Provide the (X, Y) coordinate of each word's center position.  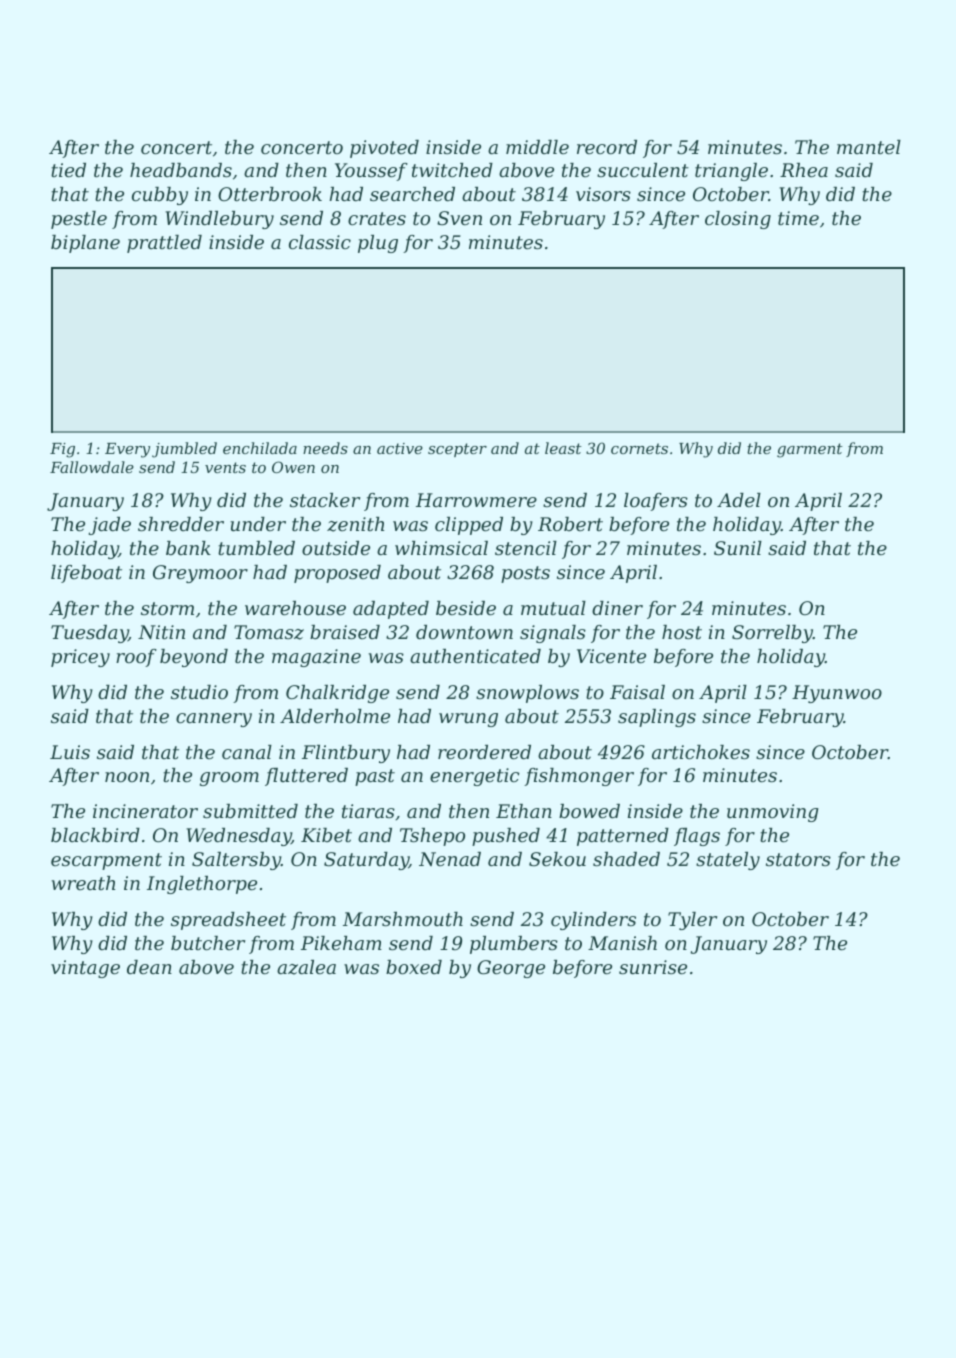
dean (149, 967)
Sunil (738, 548)
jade (110, 526)
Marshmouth (403, 919)
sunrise (653, 967)
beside (466, 608)
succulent (643, 170)
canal (247, 752)
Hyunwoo (837, 694)
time (798, 218)
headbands (181, 170)
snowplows (527, 694)
